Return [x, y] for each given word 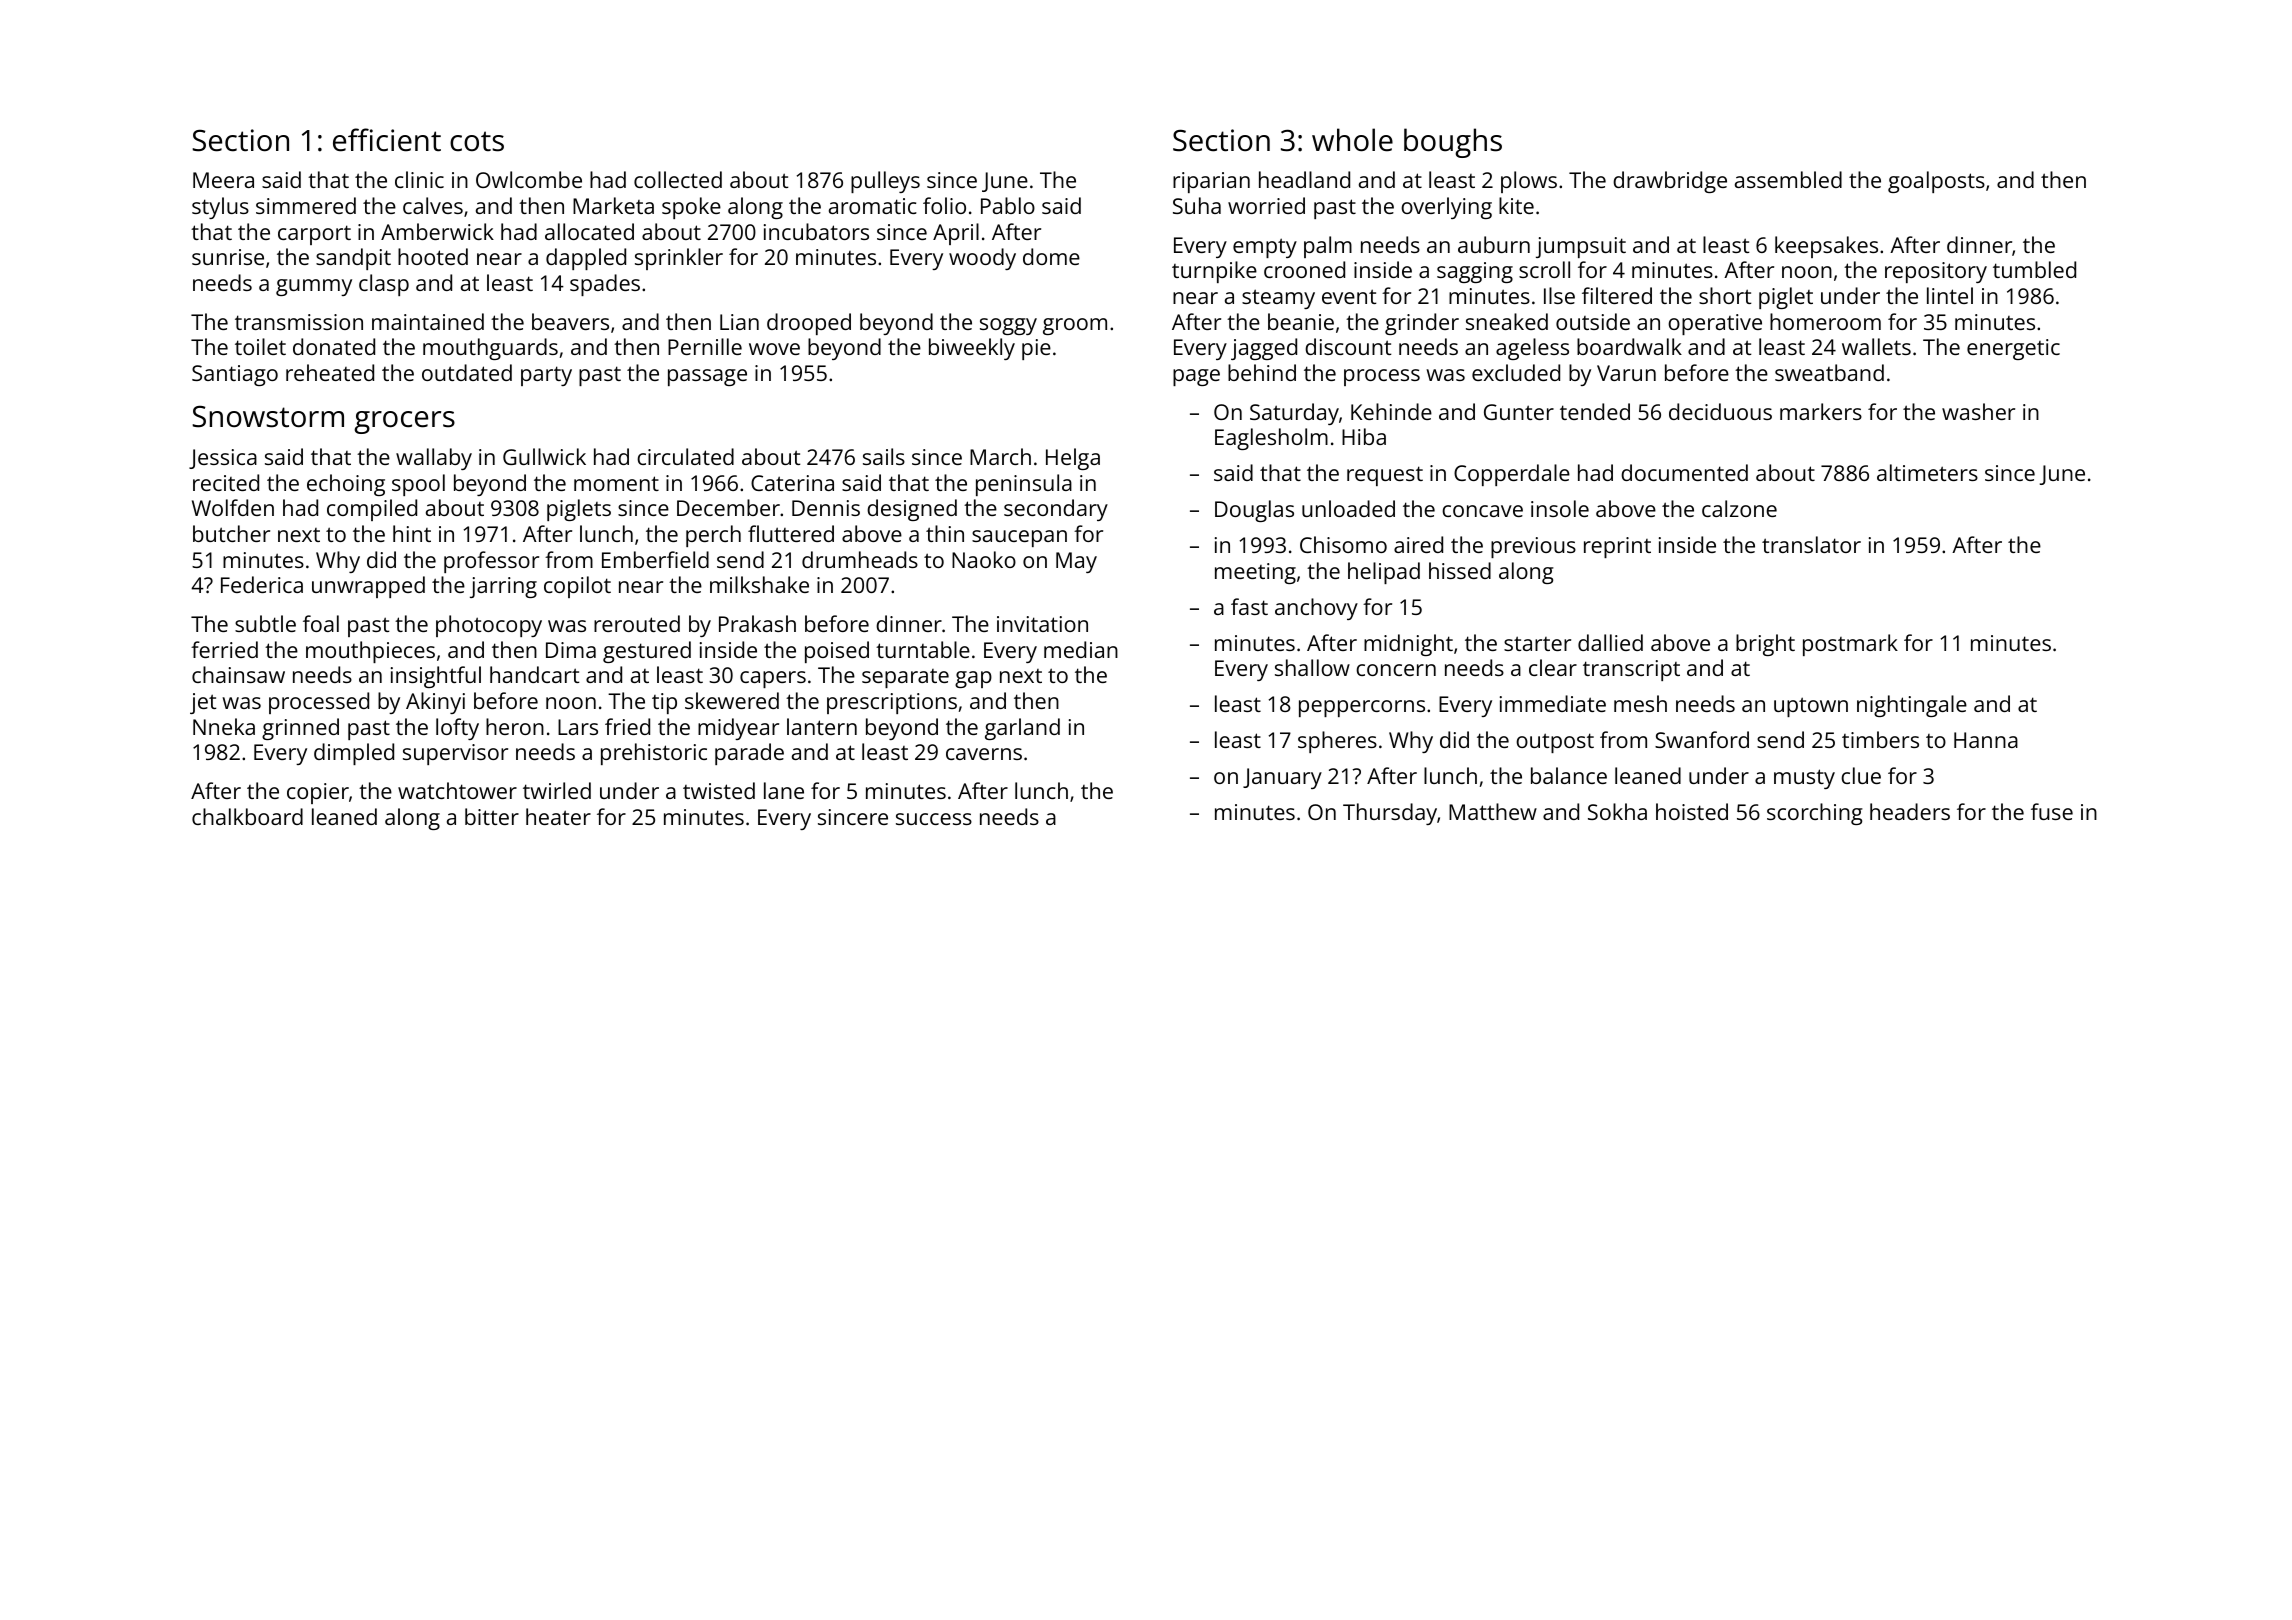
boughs [1453, 143]
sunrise [228, 257]
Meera [223, 180]
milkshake [759, 584]
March [1000, 456]
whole [1352, 140]
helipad [1384, 573]
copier [318, 793]
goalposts [1936, 182]
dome [1051, 256]
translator [1811, 544]
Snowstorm [268, 416]
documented [1684, 472]
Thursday [1390, 814]
